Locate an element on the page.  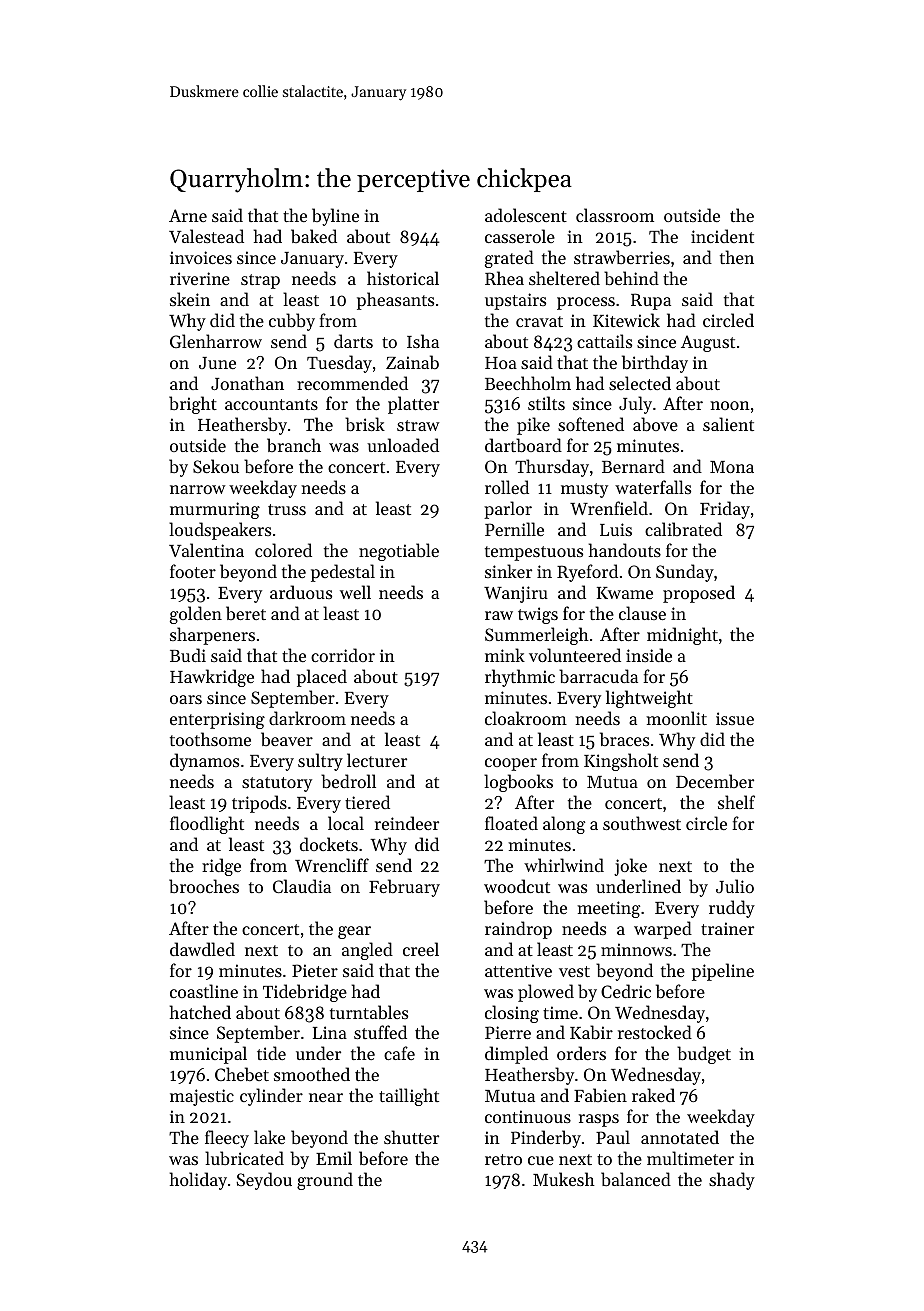
Jonathan is located at coordinates (247, 383).
